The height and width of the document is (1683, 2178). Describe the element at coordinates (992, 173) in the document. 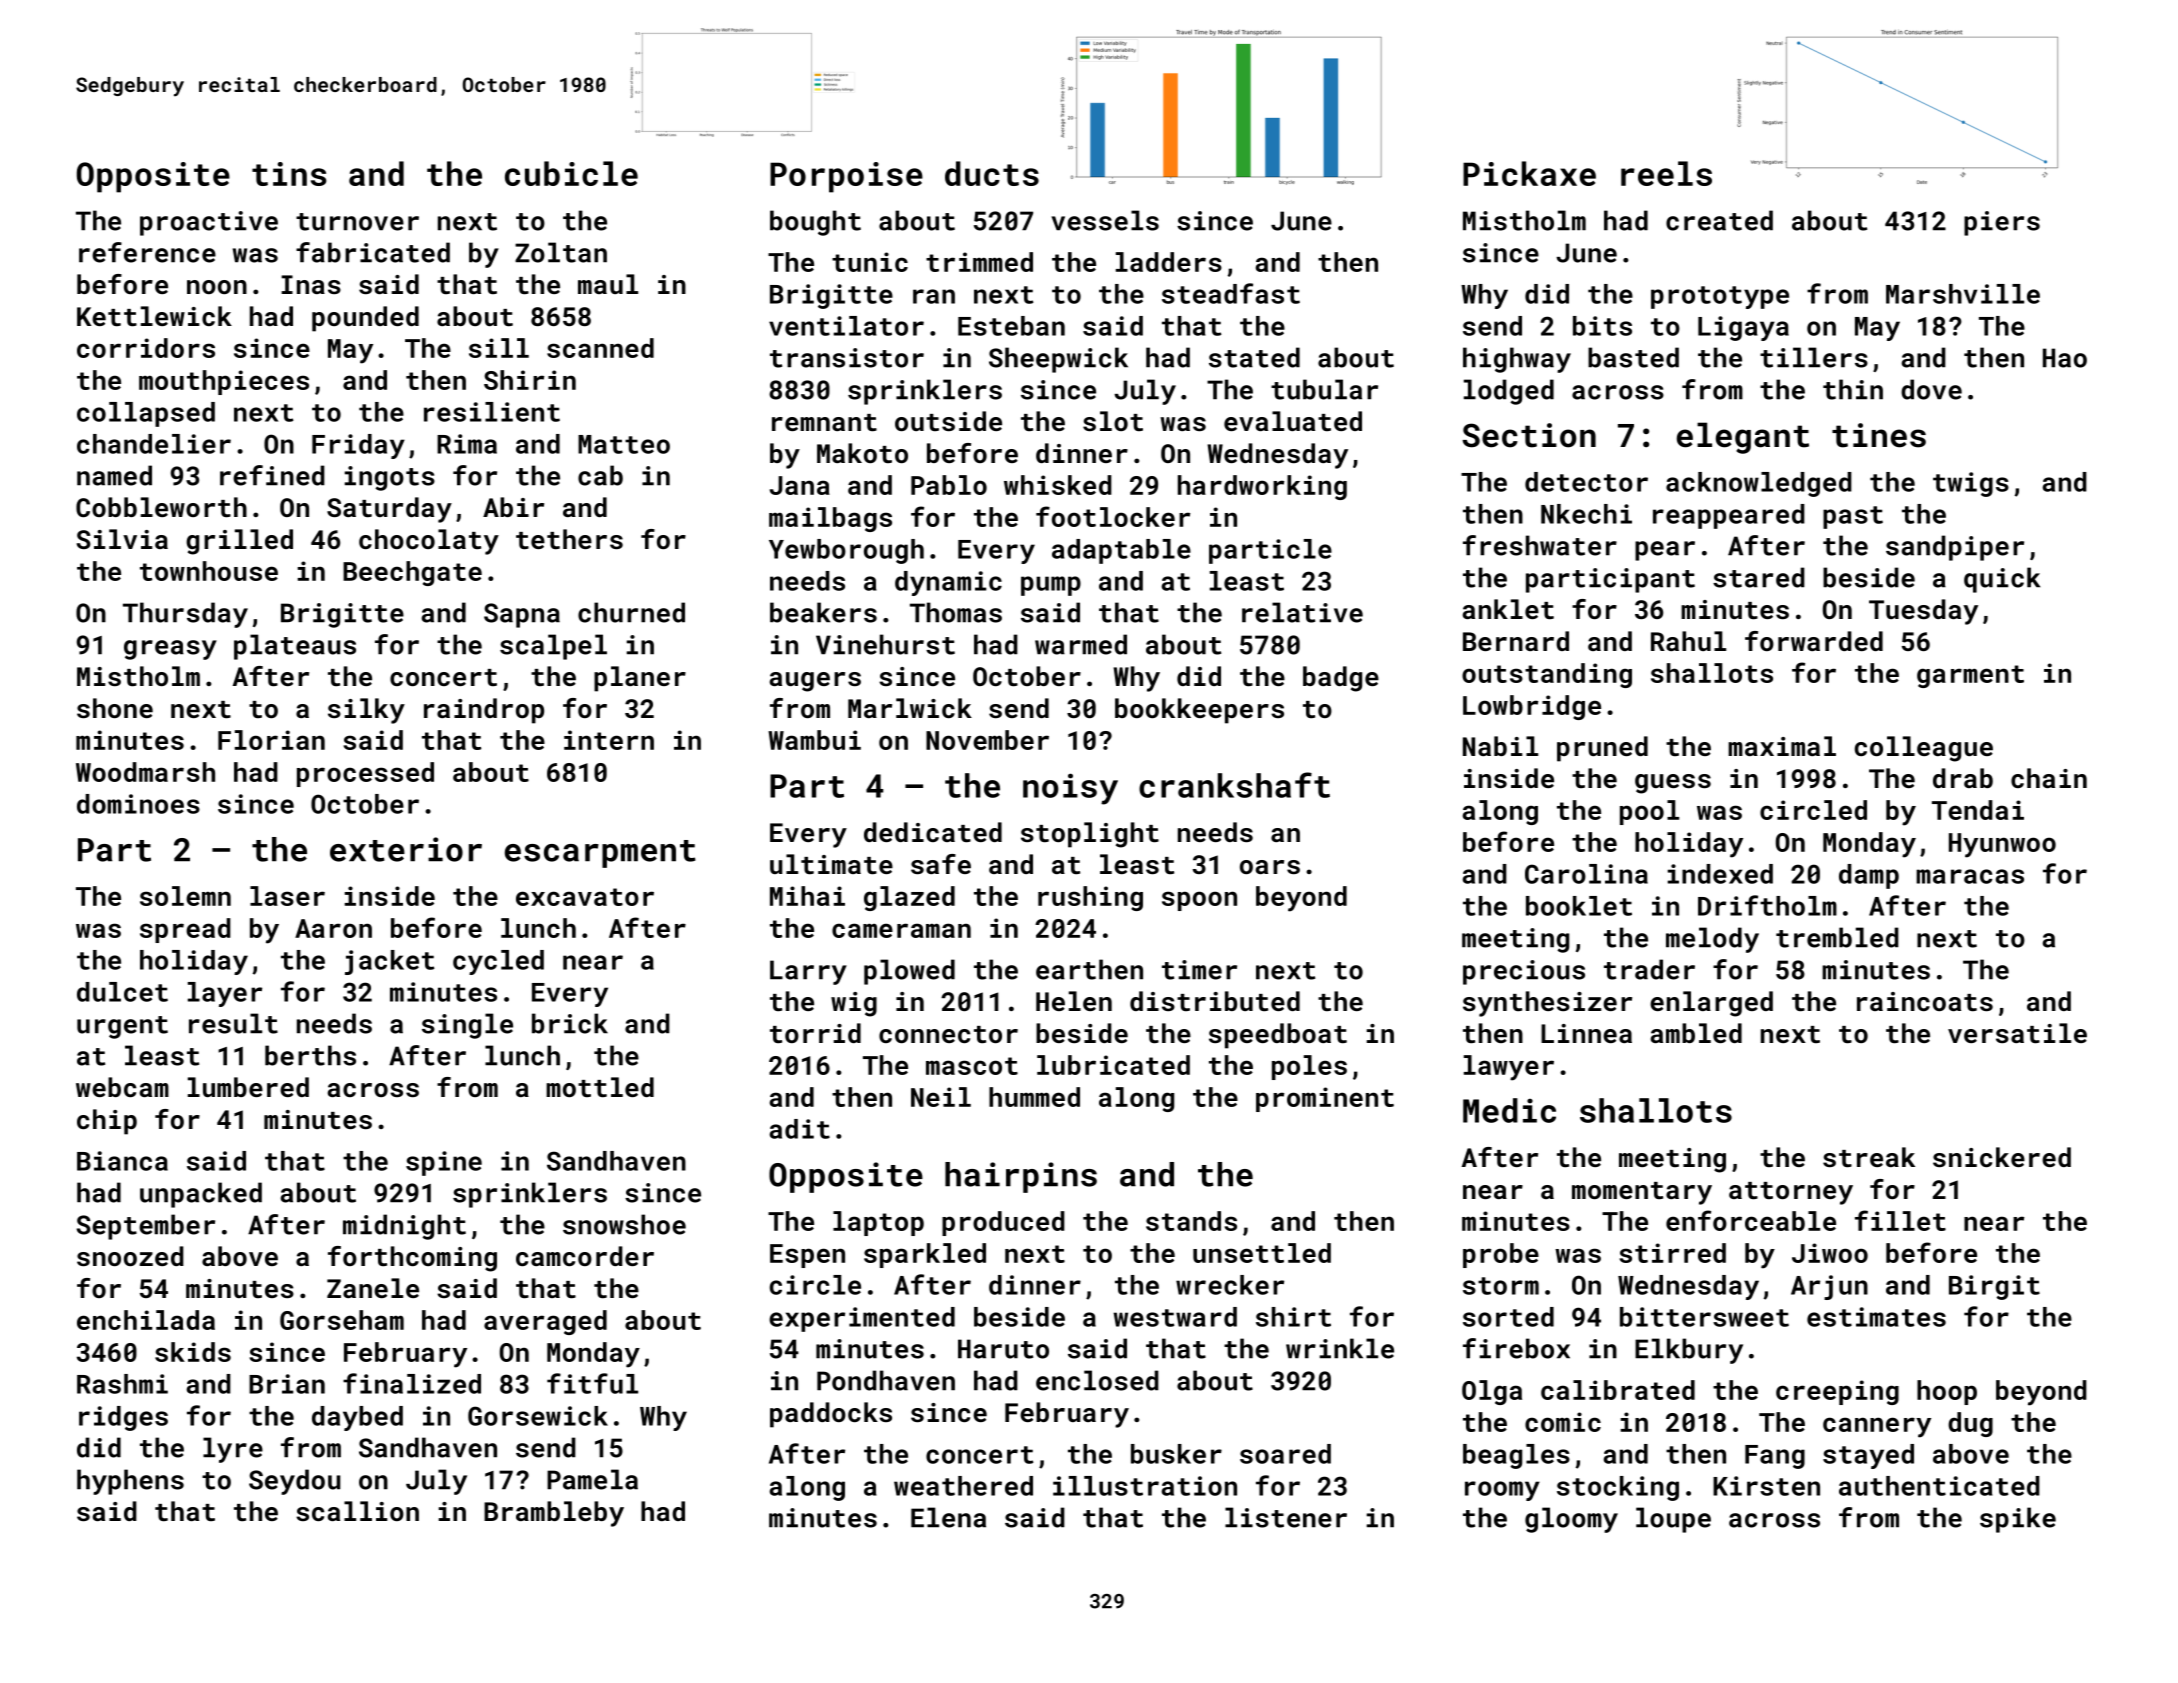

I see `ducts` at that location.
